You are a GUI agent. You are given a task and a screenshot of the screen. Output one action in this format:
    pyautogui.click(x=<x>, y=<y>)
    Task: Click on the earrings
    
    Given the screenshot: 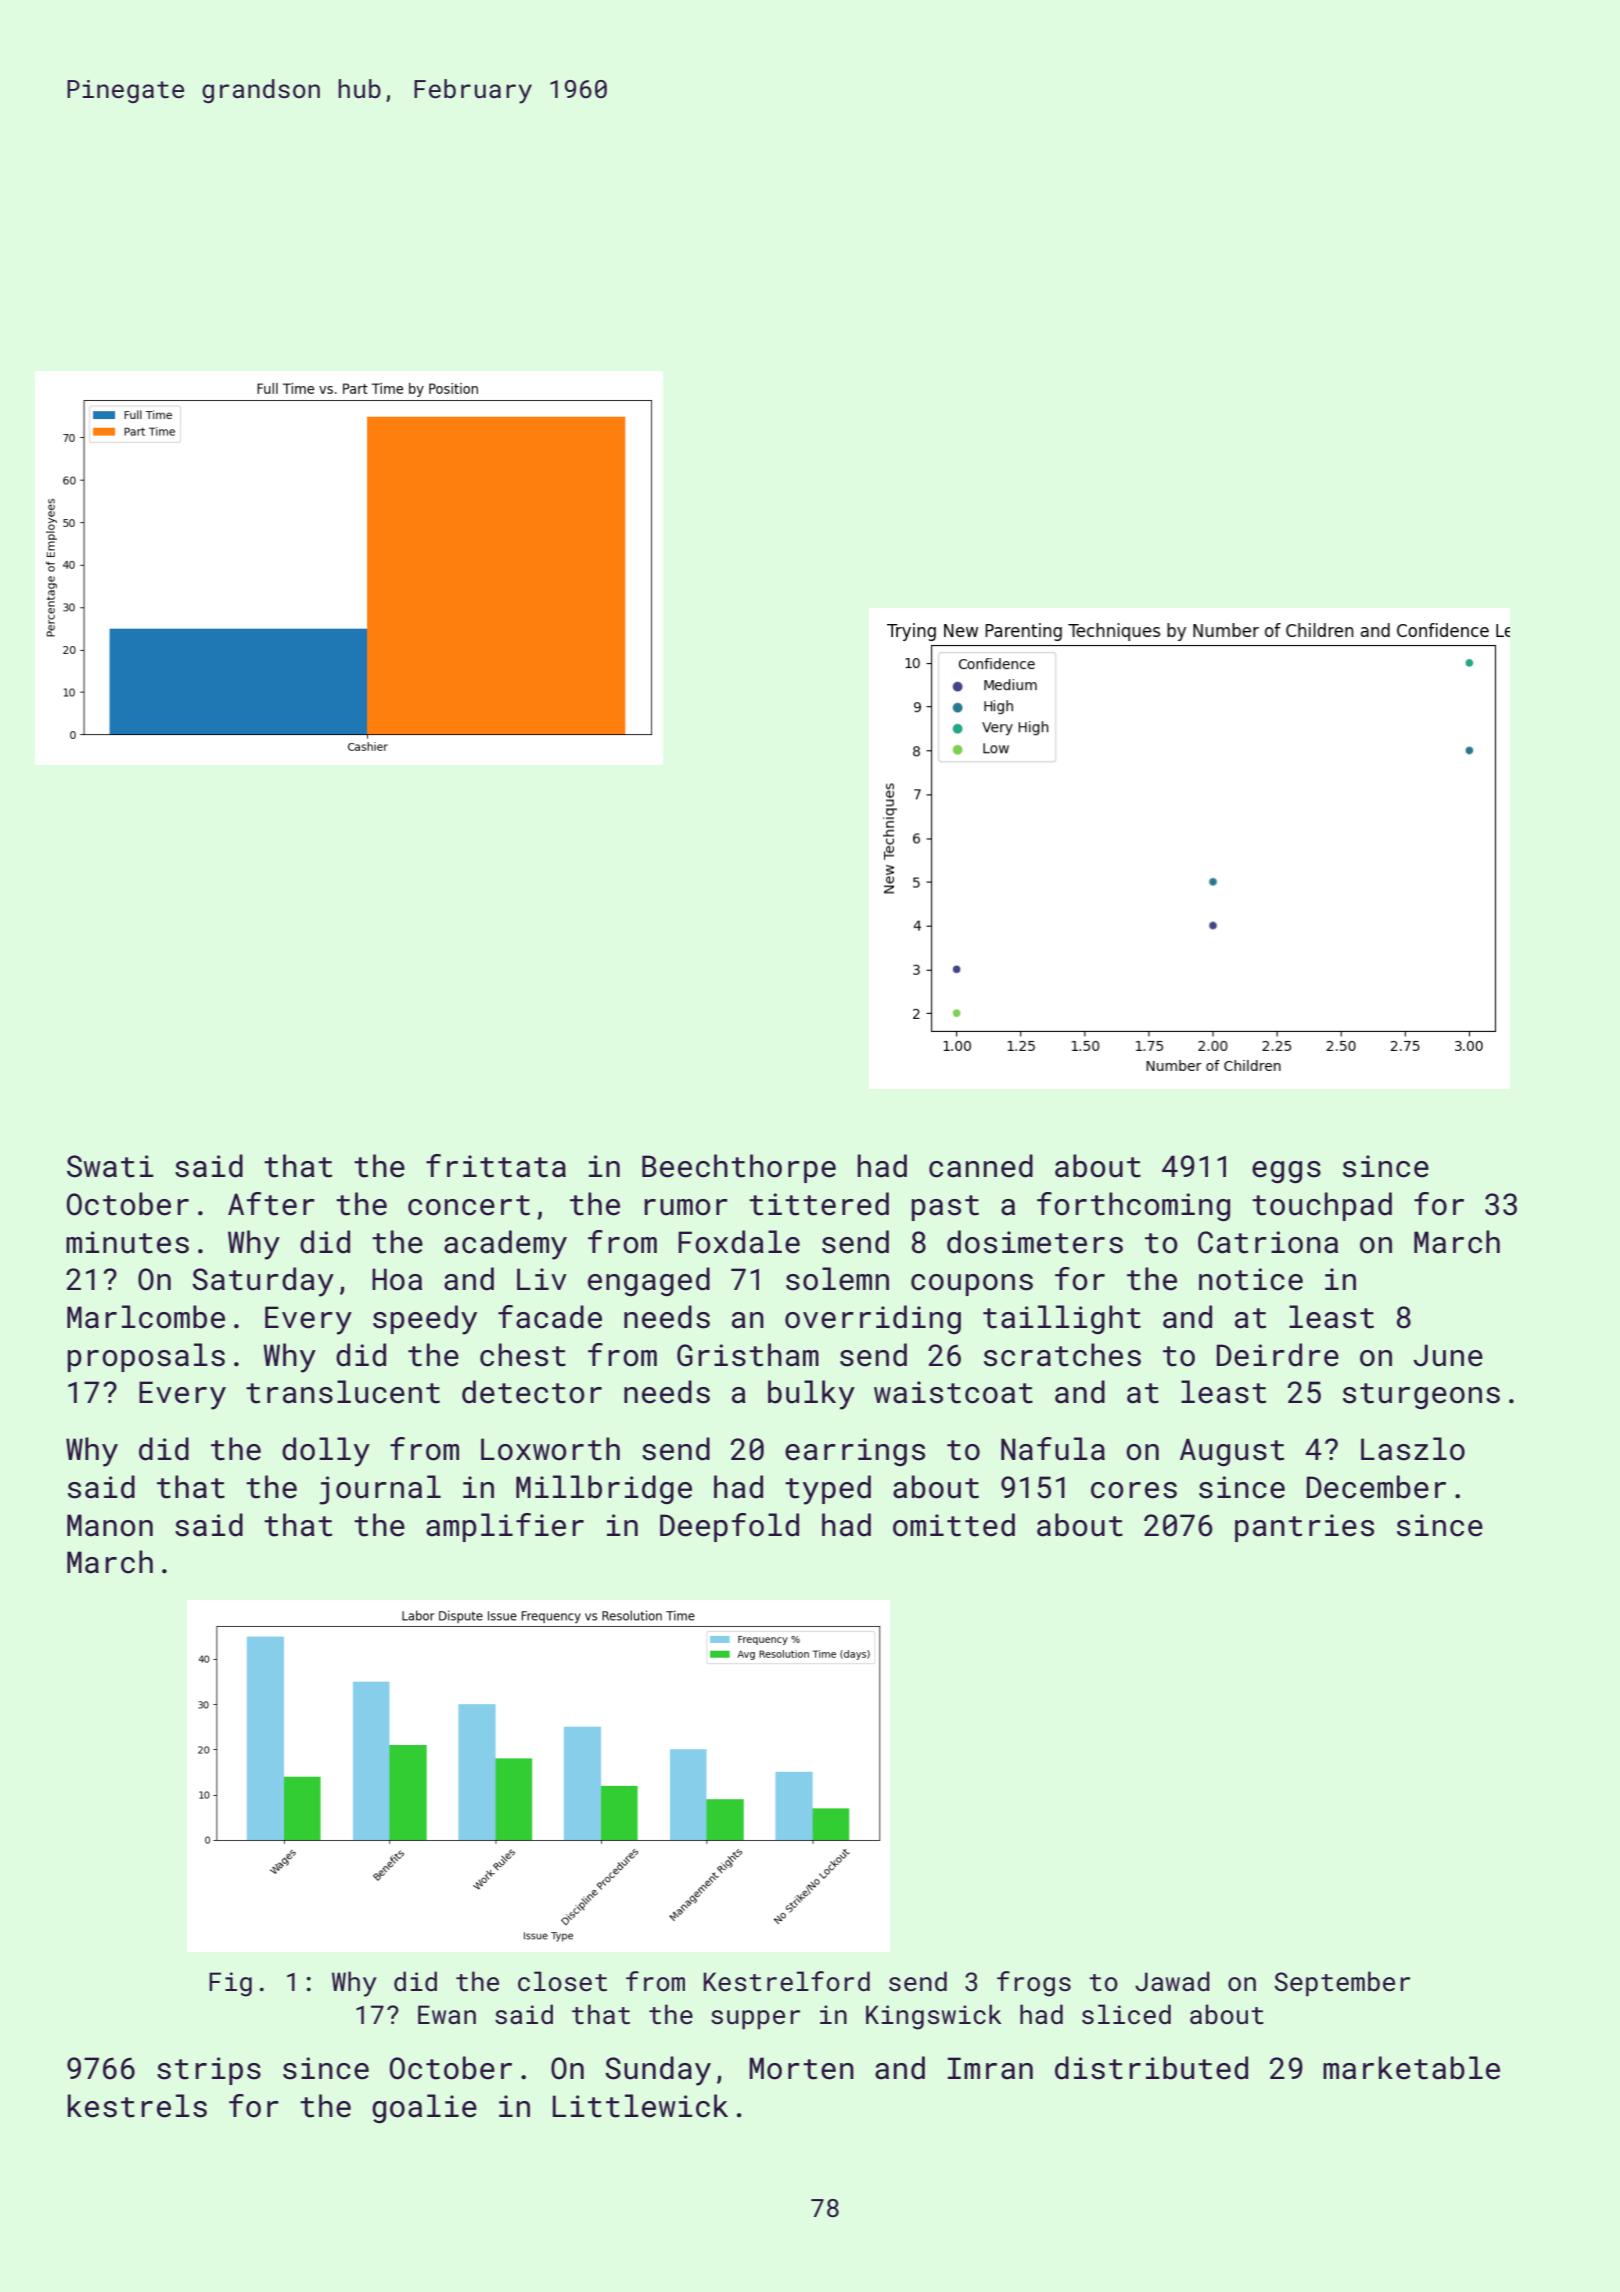 What is the action you would take?
    pyautogui.click(x=855, y=1452)
